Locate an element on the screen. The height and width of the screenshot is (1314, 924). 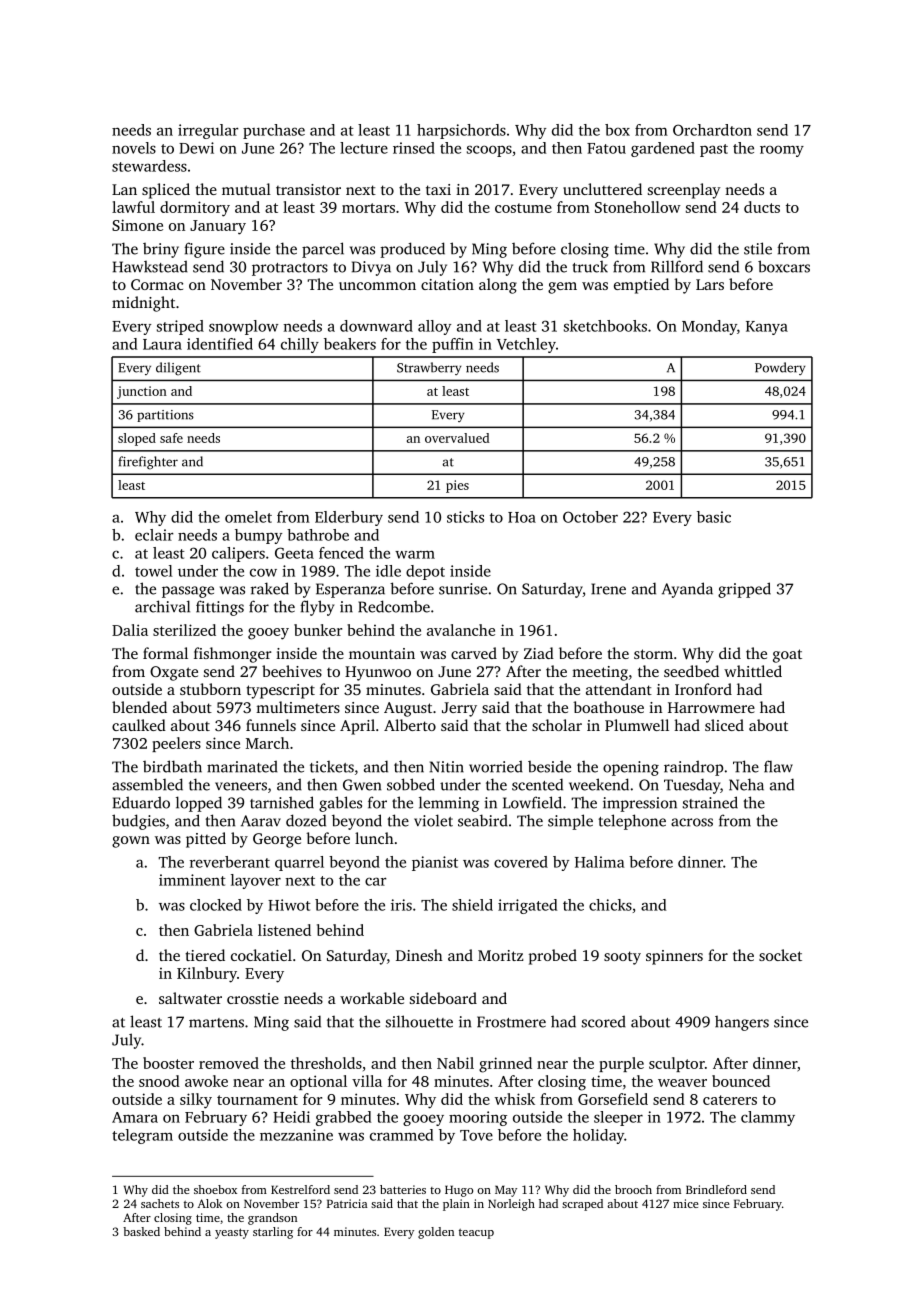
storm is located at coordinates (653, 654).
